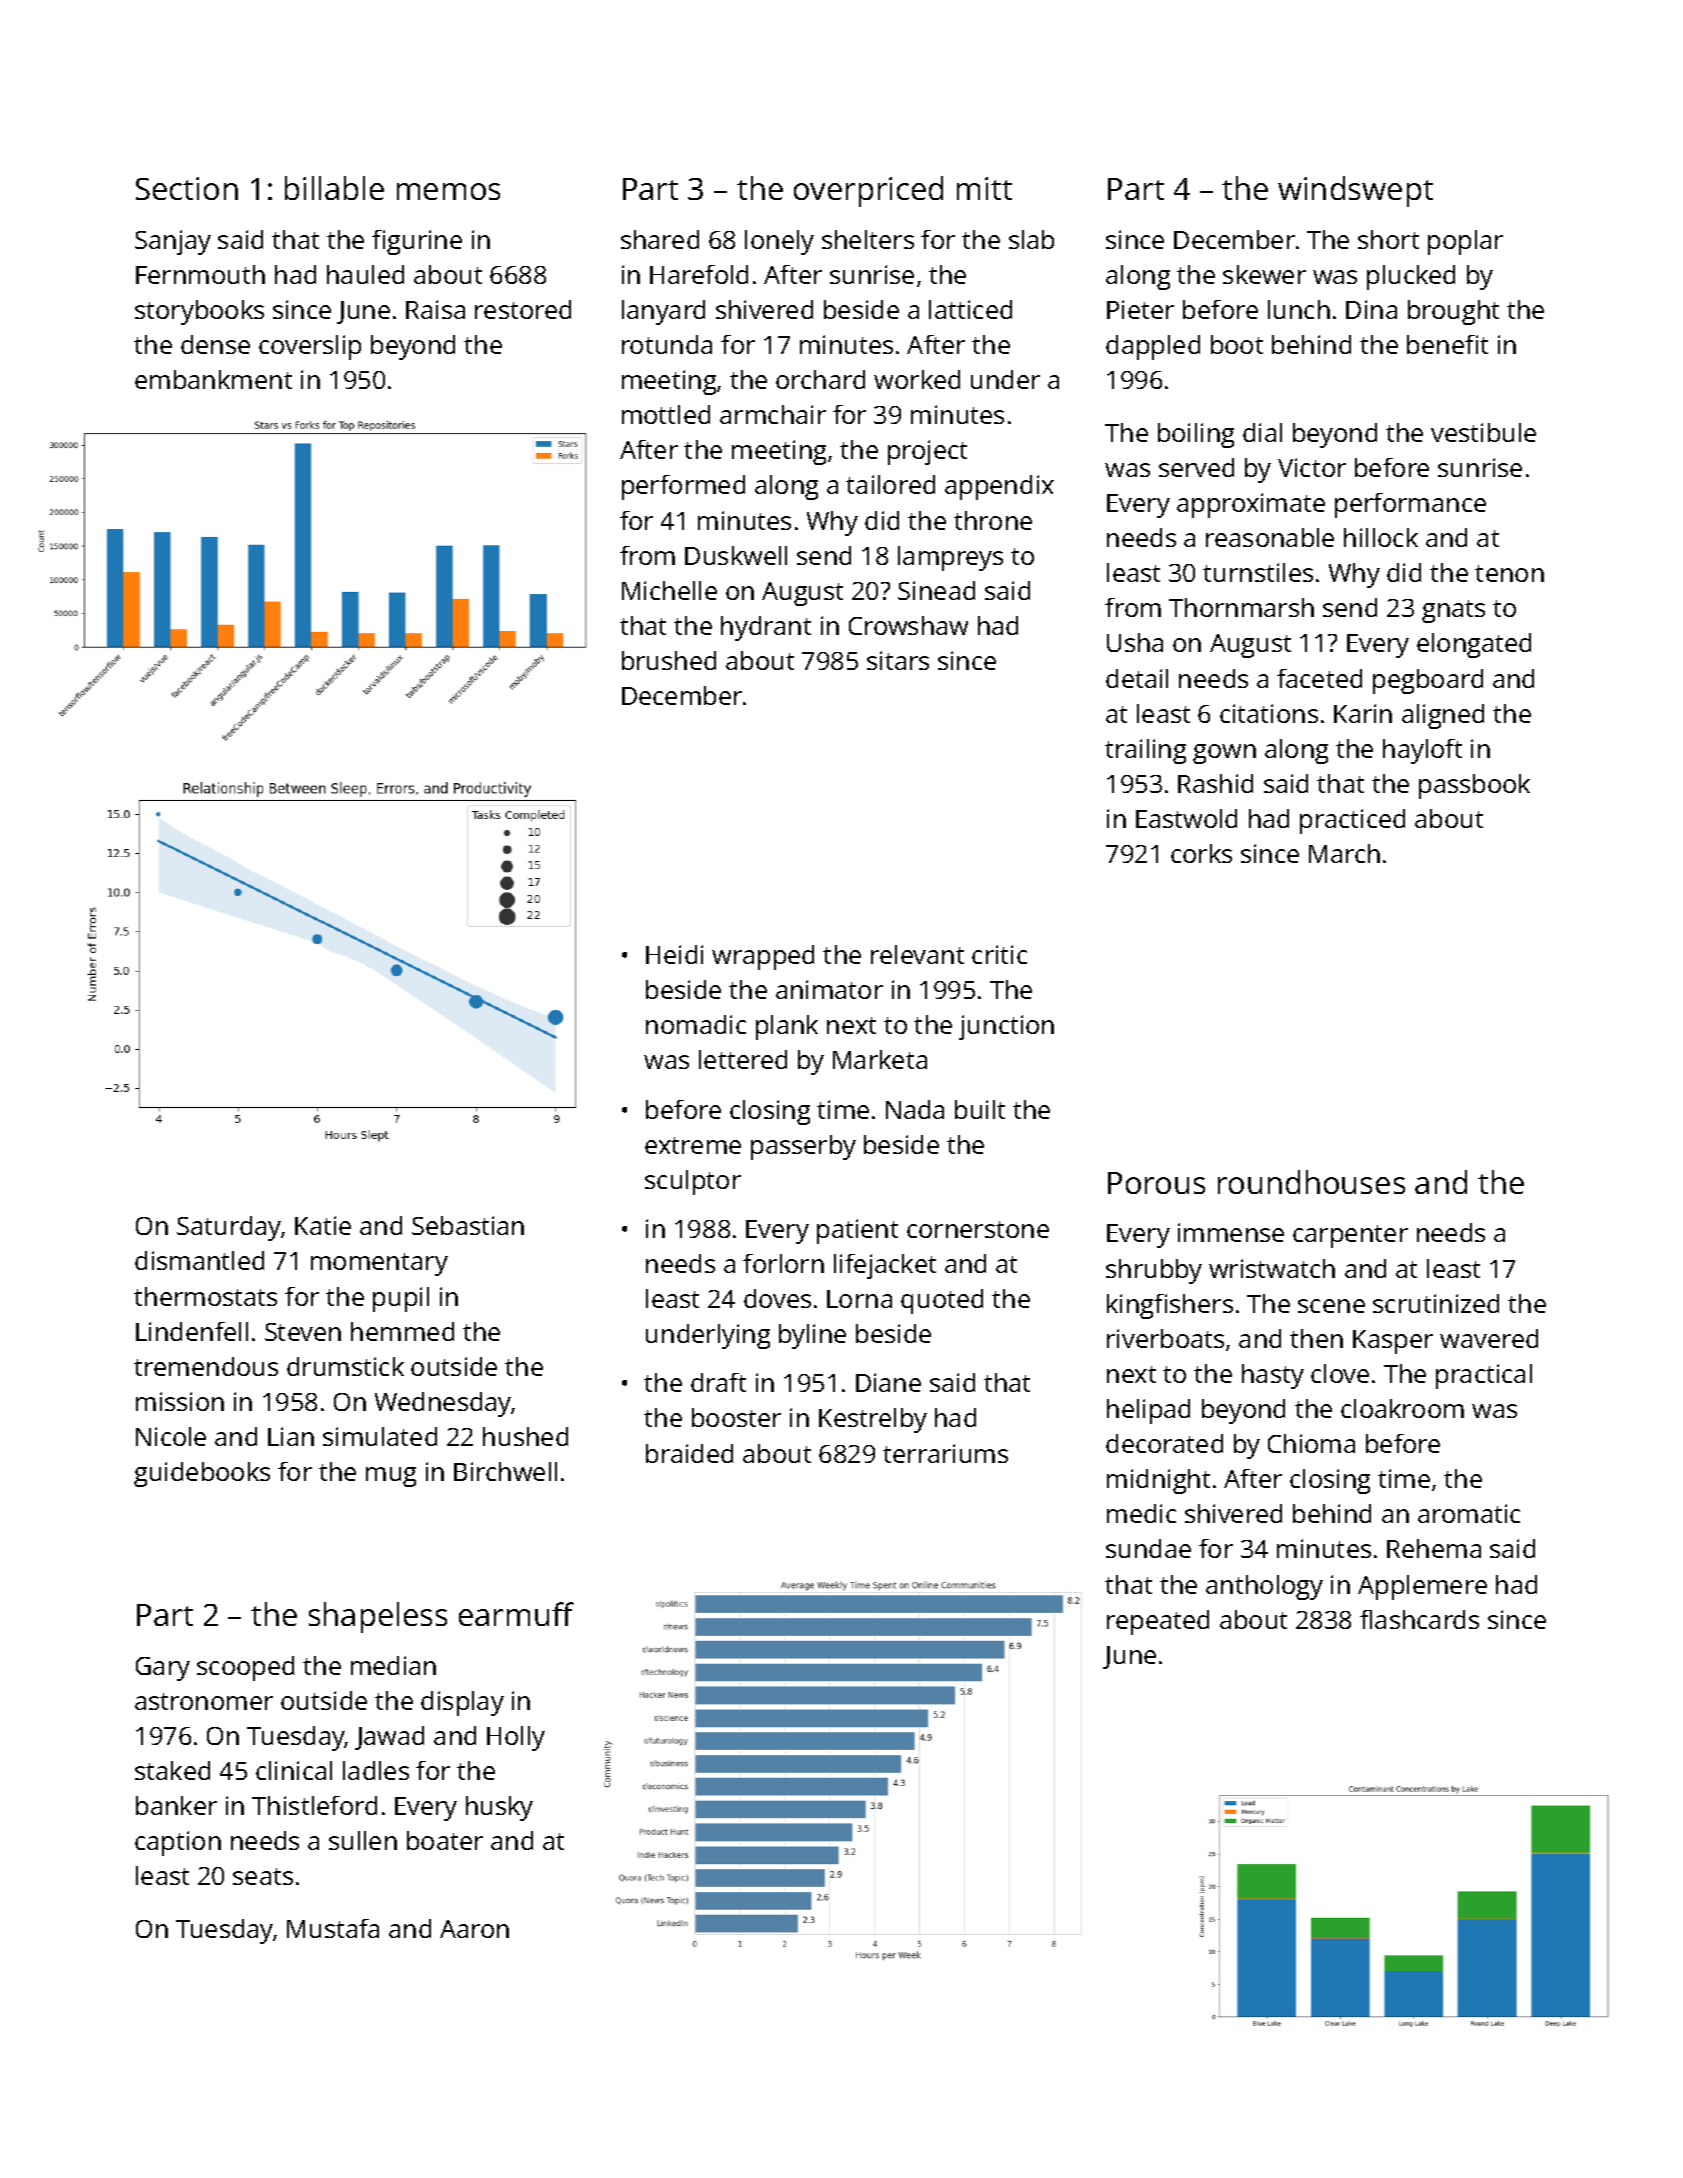 The height and width of the screenshot is (2178, 1683). Describe the element at coordinates (868, 191) in the screenshot. I see `overpriced` at that location.
